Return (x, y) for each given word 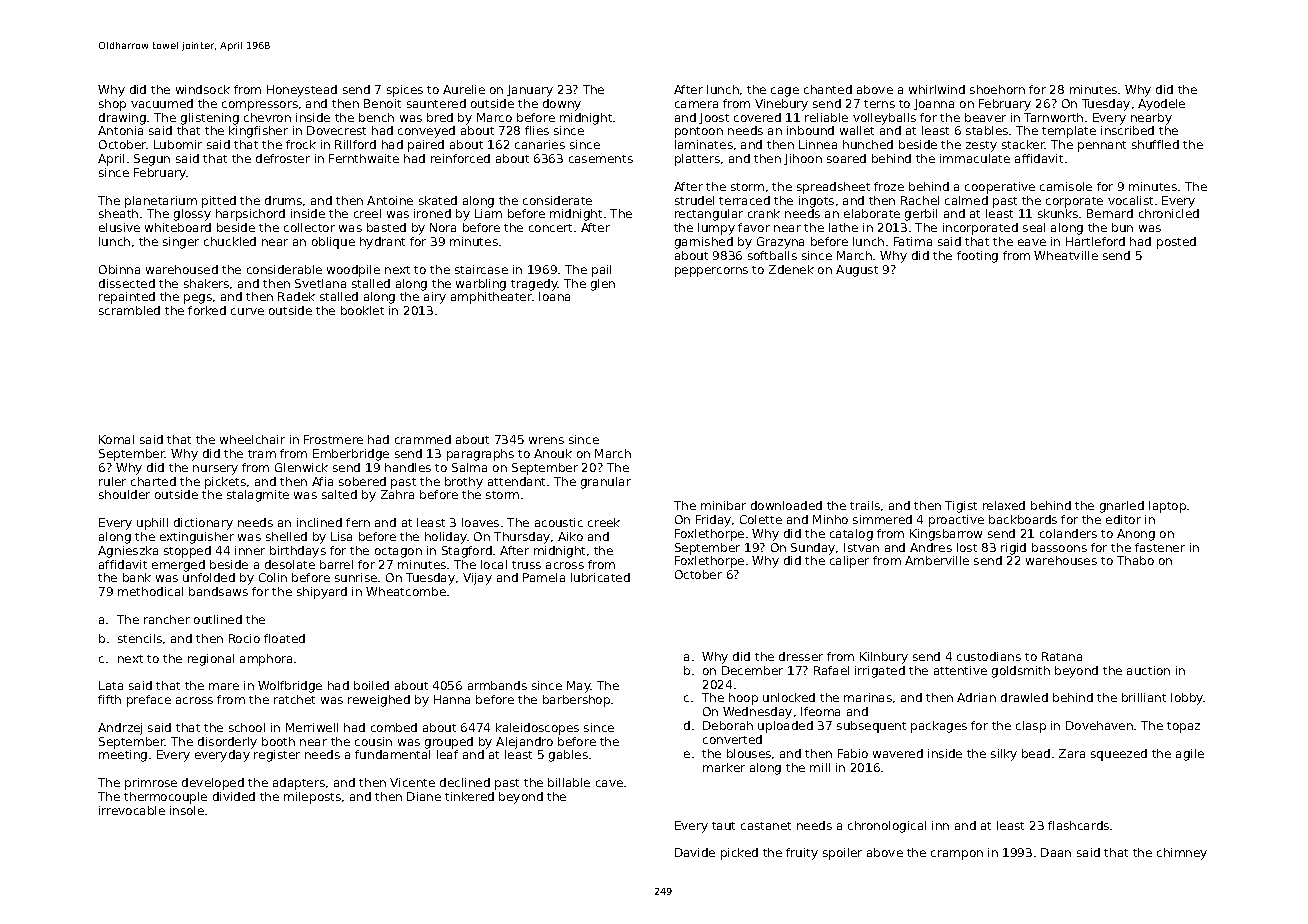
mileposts (312, 798)
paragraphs (480, 455)
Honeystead (302, 91)
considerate (557, 200)
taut (723, 826)
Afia (322, 481)
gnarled (1122, 507)
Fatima (913, 241)
